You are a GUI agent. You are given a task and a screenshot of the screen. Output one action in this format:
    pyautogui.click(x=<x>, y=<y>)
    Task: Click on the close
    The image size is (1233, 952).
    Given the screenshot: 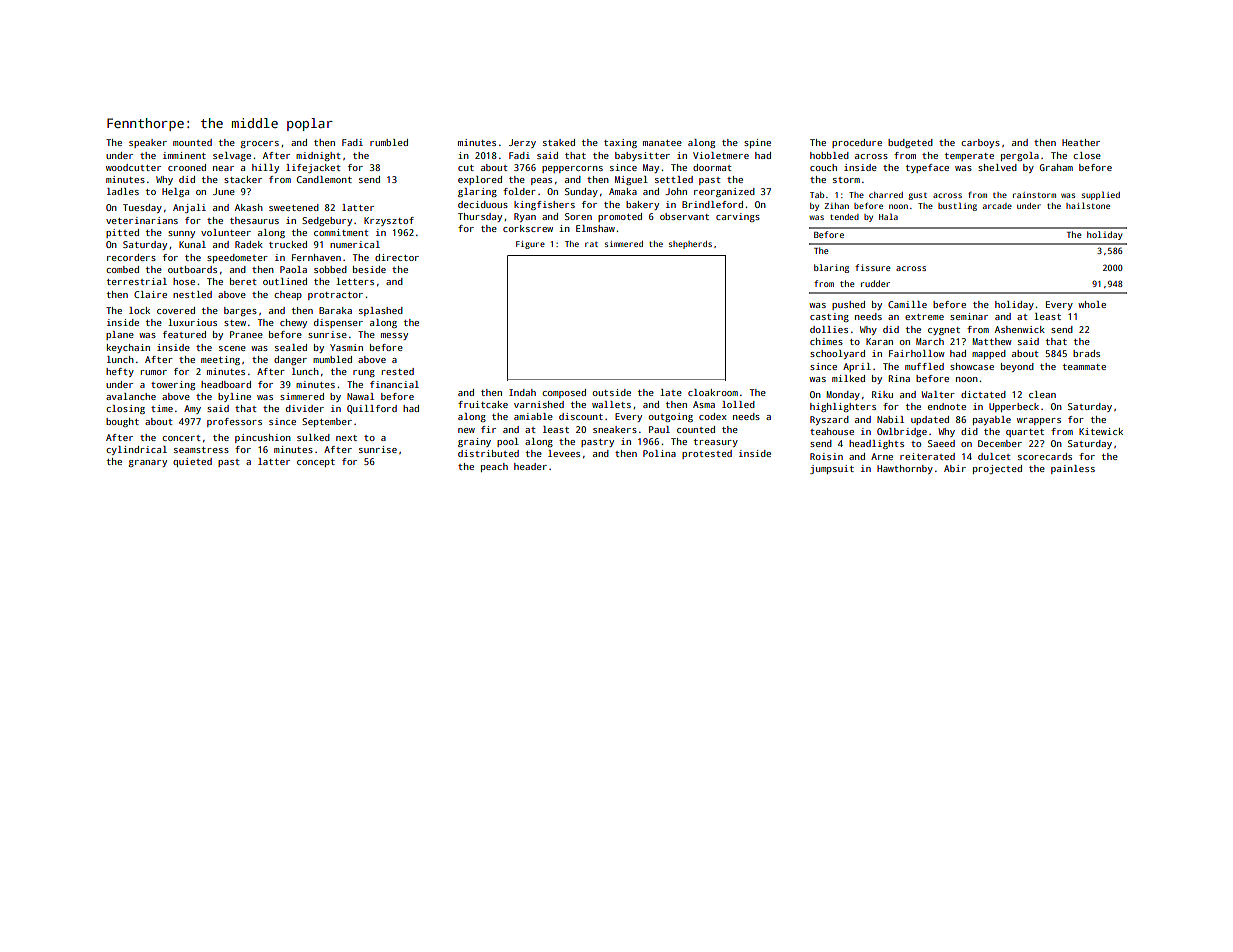 What is the action you would take?
    pyautogui.click(x=1087, y=155)
